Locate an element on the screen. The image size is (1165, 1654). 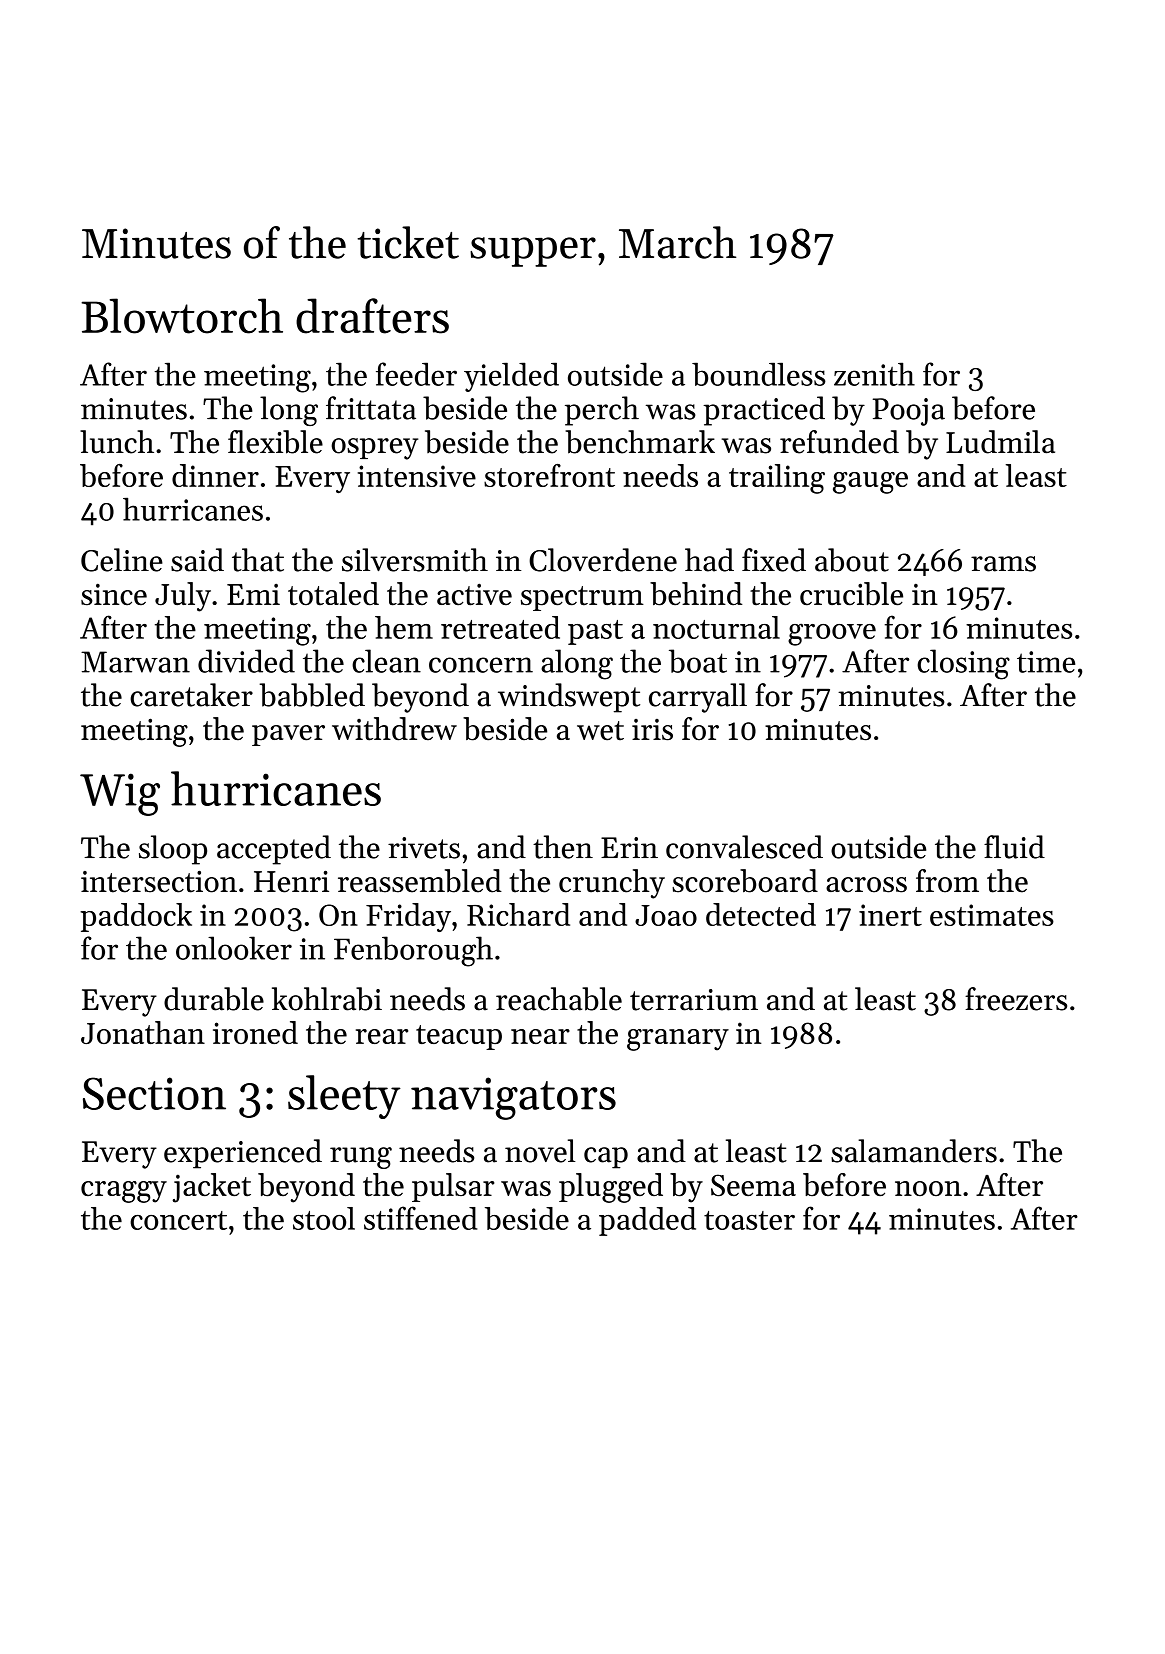
durable is located at coordinates (214, 999).
